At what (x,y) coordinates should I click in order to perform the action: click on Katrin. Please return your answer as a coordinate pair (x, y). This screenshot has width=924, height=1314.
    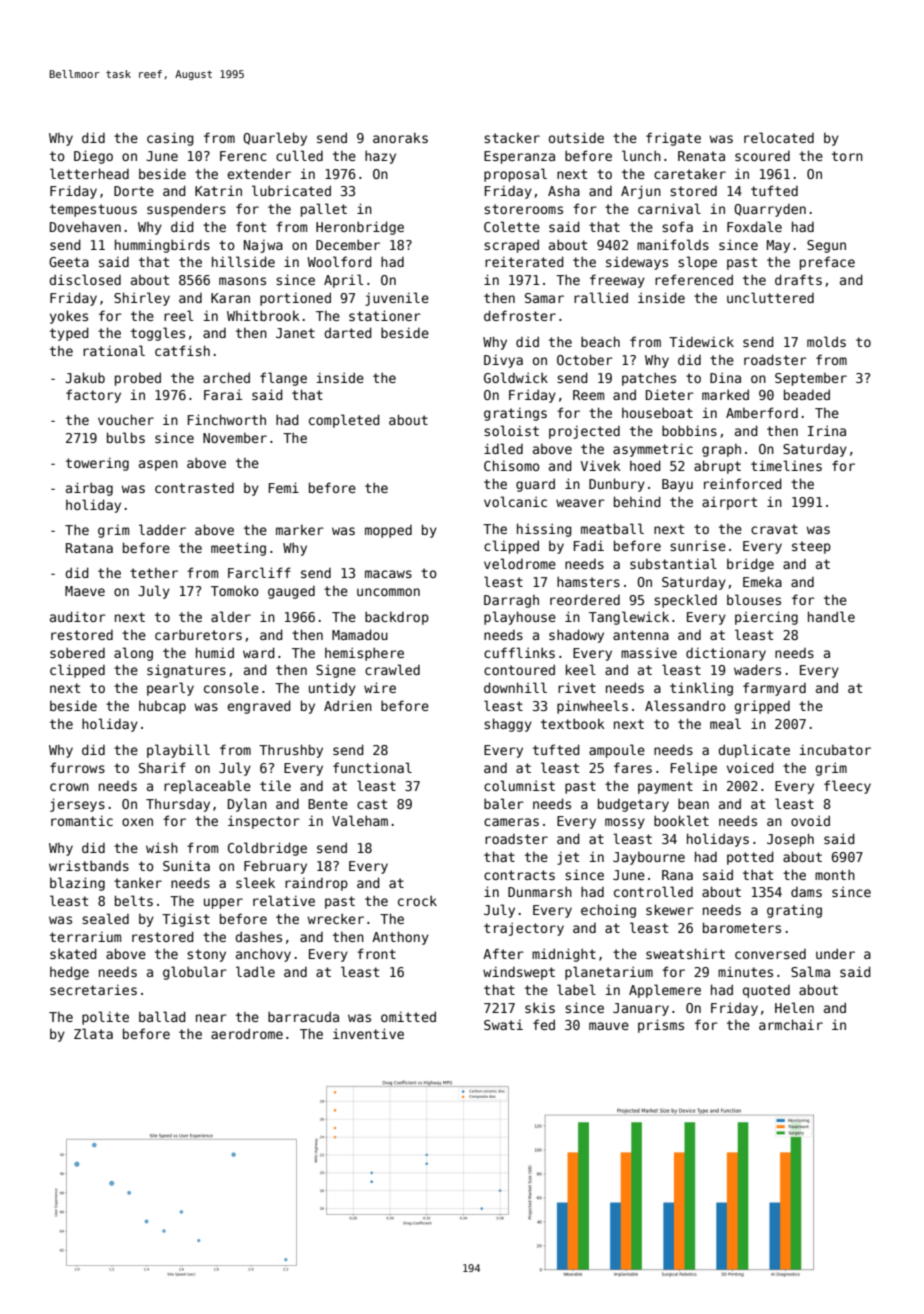
    Looking at the image, I should click on (218, 191).
